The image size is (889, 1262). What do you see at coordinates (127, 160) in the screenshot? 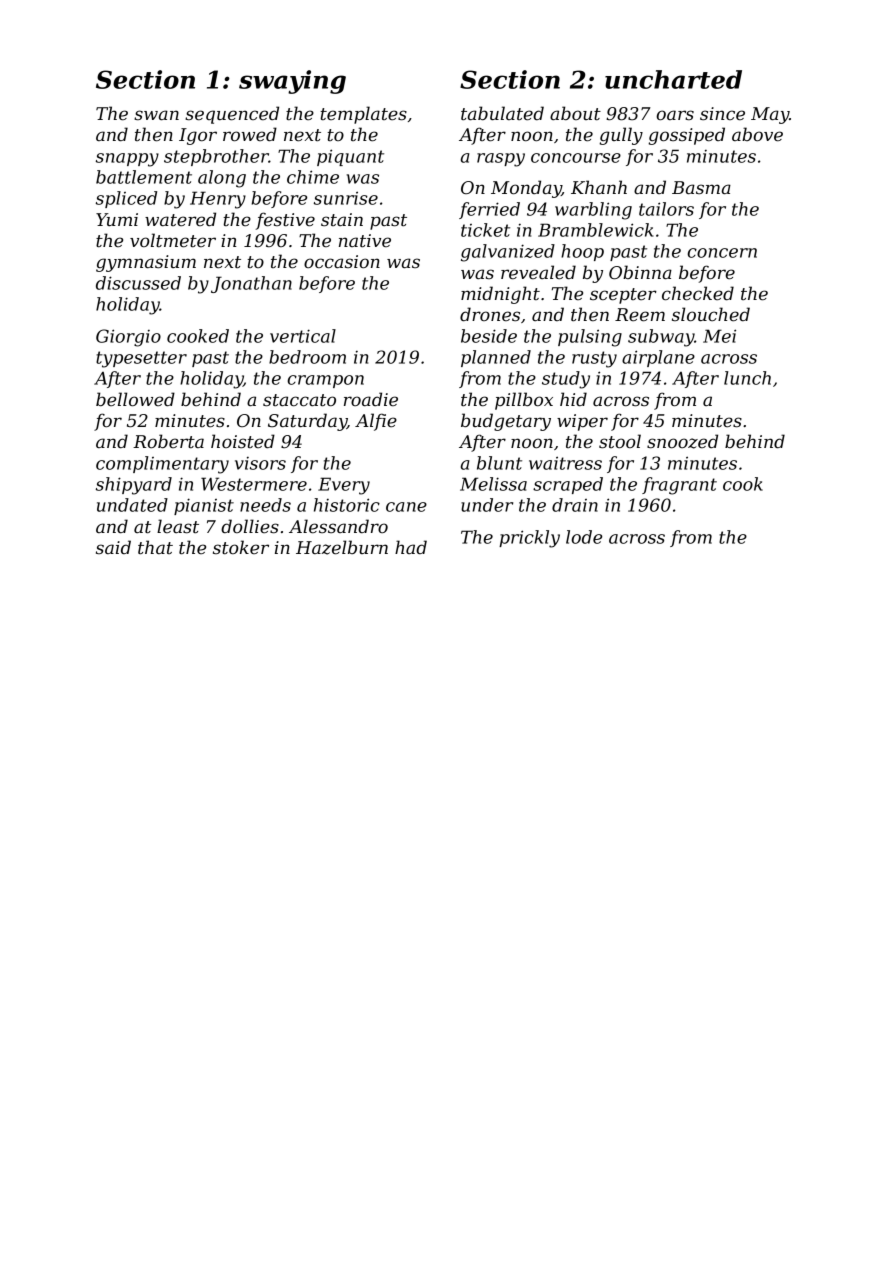
I see `snappy` at bounding box center [127, 160].
